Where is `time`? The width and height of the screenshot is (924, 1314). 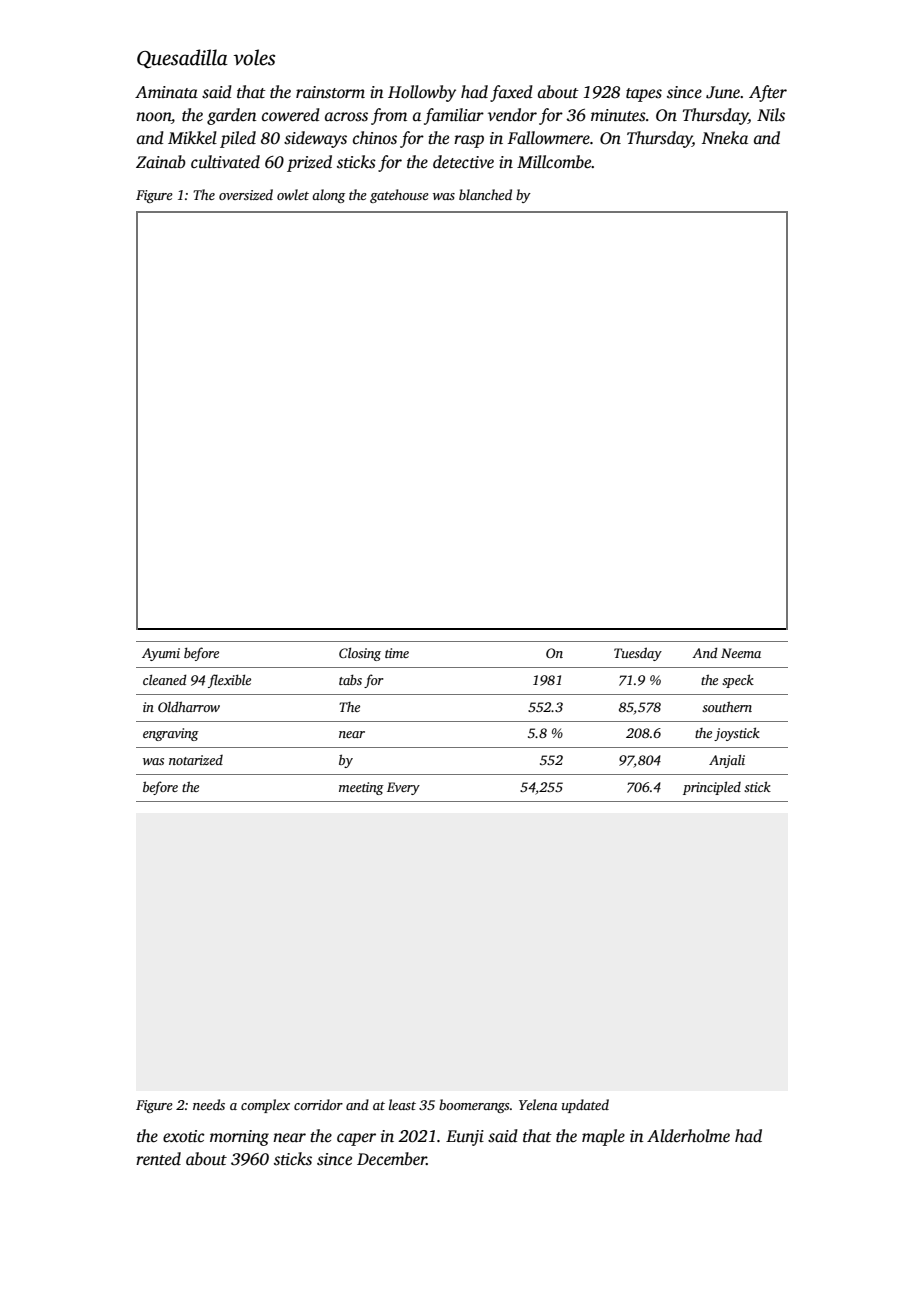 time is located at coordinates (397, 653).
